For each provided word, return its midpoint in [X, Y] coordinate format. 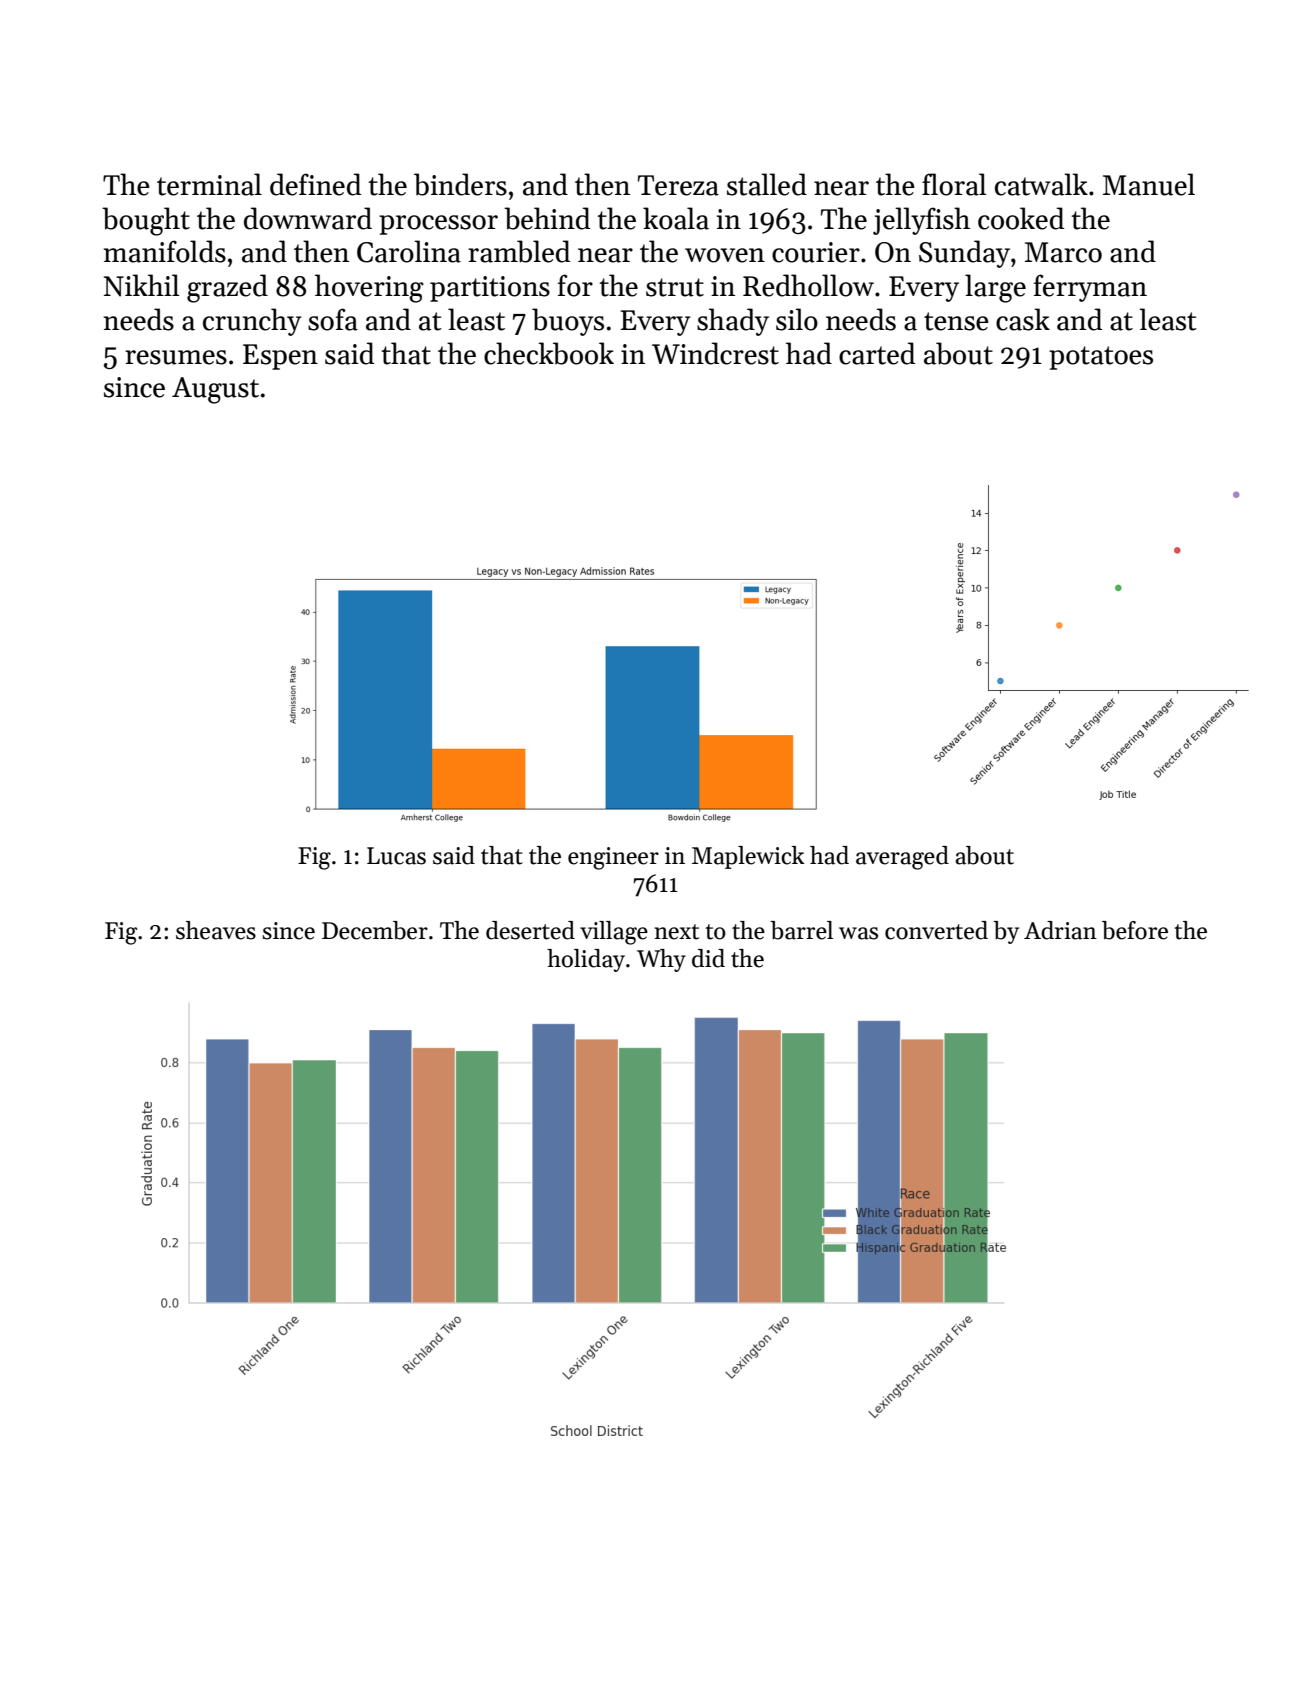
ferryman [1090, 288]
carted [877, 353]
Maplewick [748, 857]
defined [315, 184]
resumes [176, 357]
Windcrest [715, 353]
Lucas [396, 856]
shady [733, 322]
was [858, 933]
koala [676, 218]
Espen [280, 357]
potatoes [1101, 358]
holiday [586, 960]
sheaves [216, 930]
